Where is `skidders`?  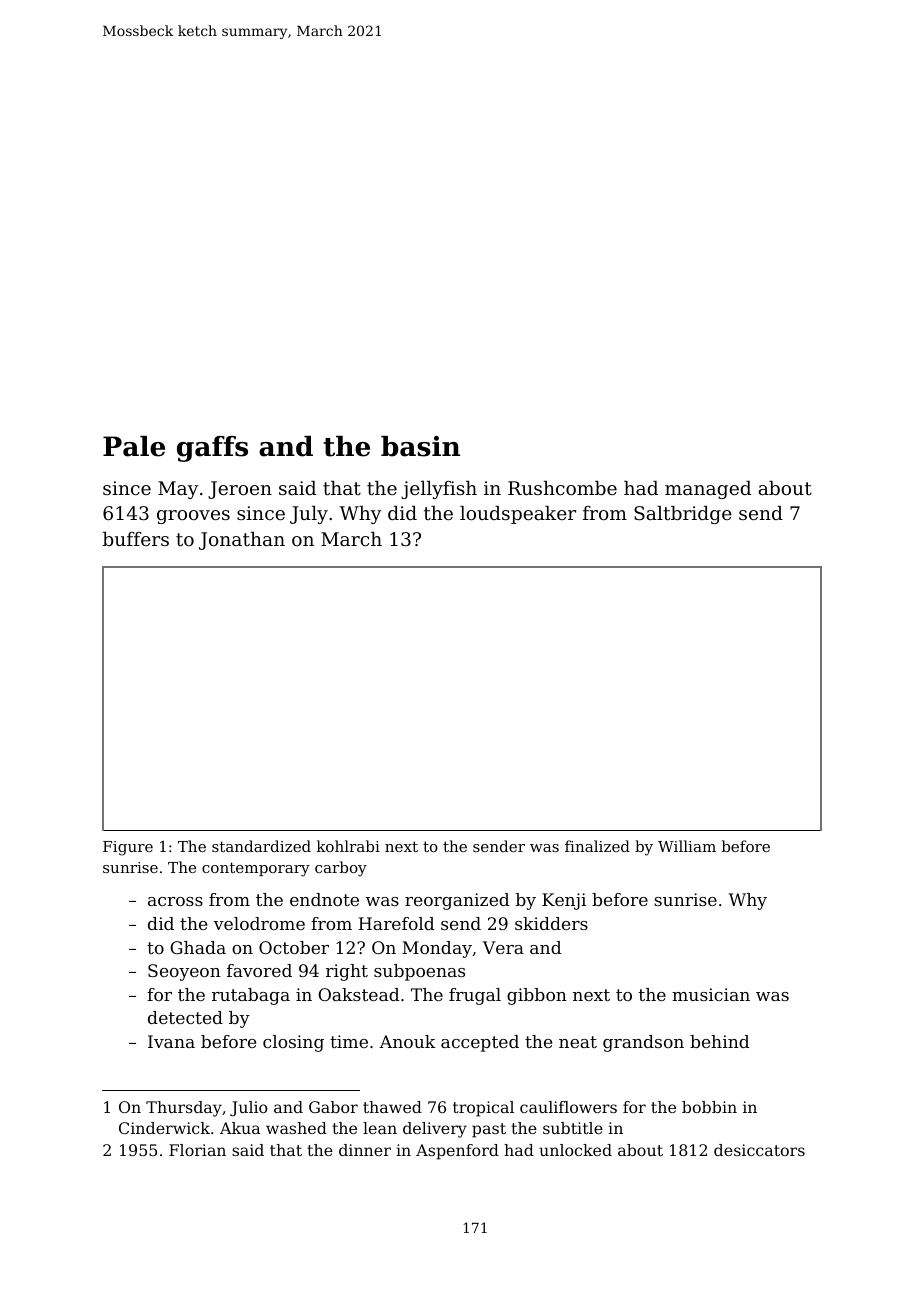 skidders is located at coordinates (551, 923).
